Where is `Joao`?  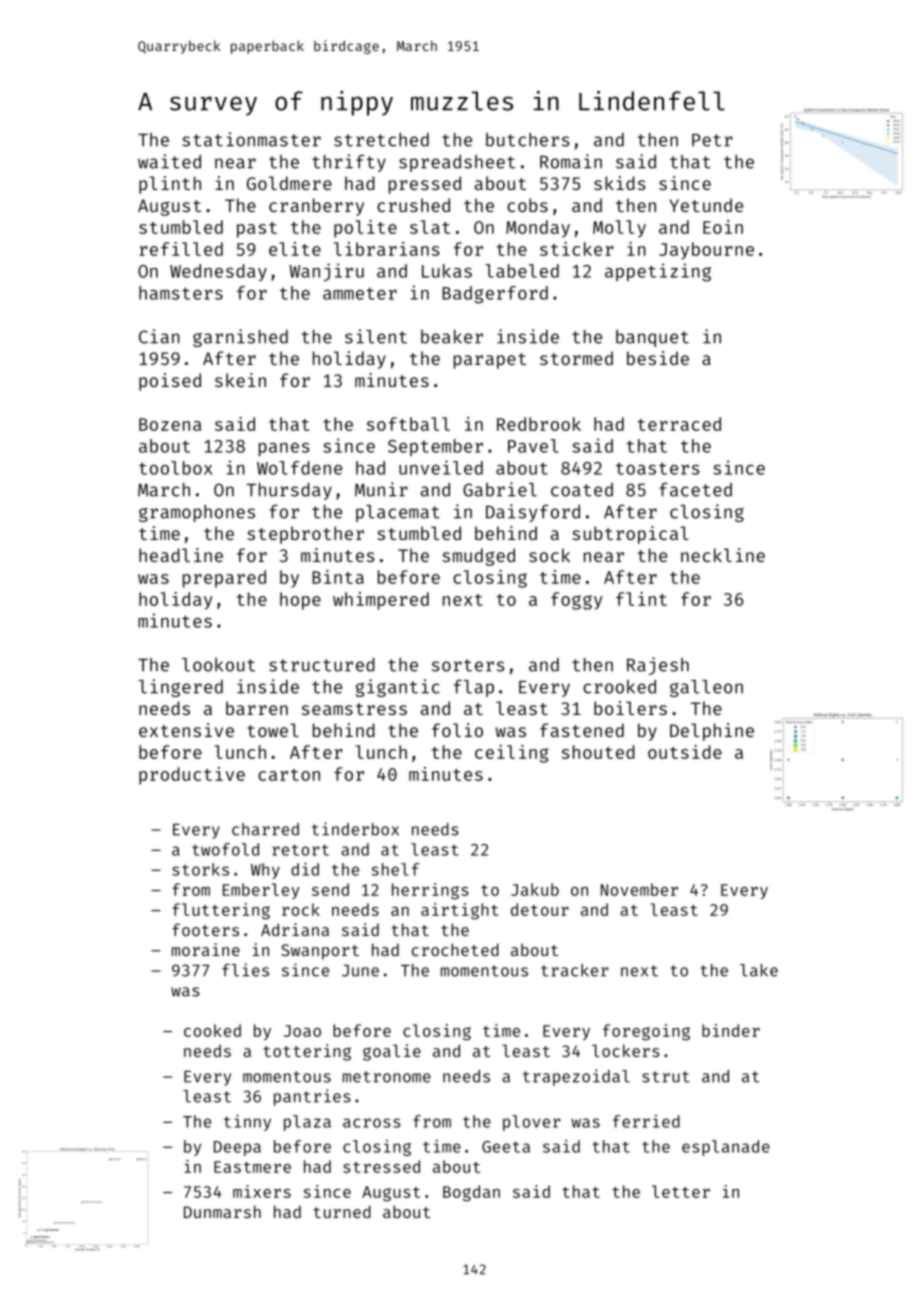
Joao is located at coordinates (302, 1031).
